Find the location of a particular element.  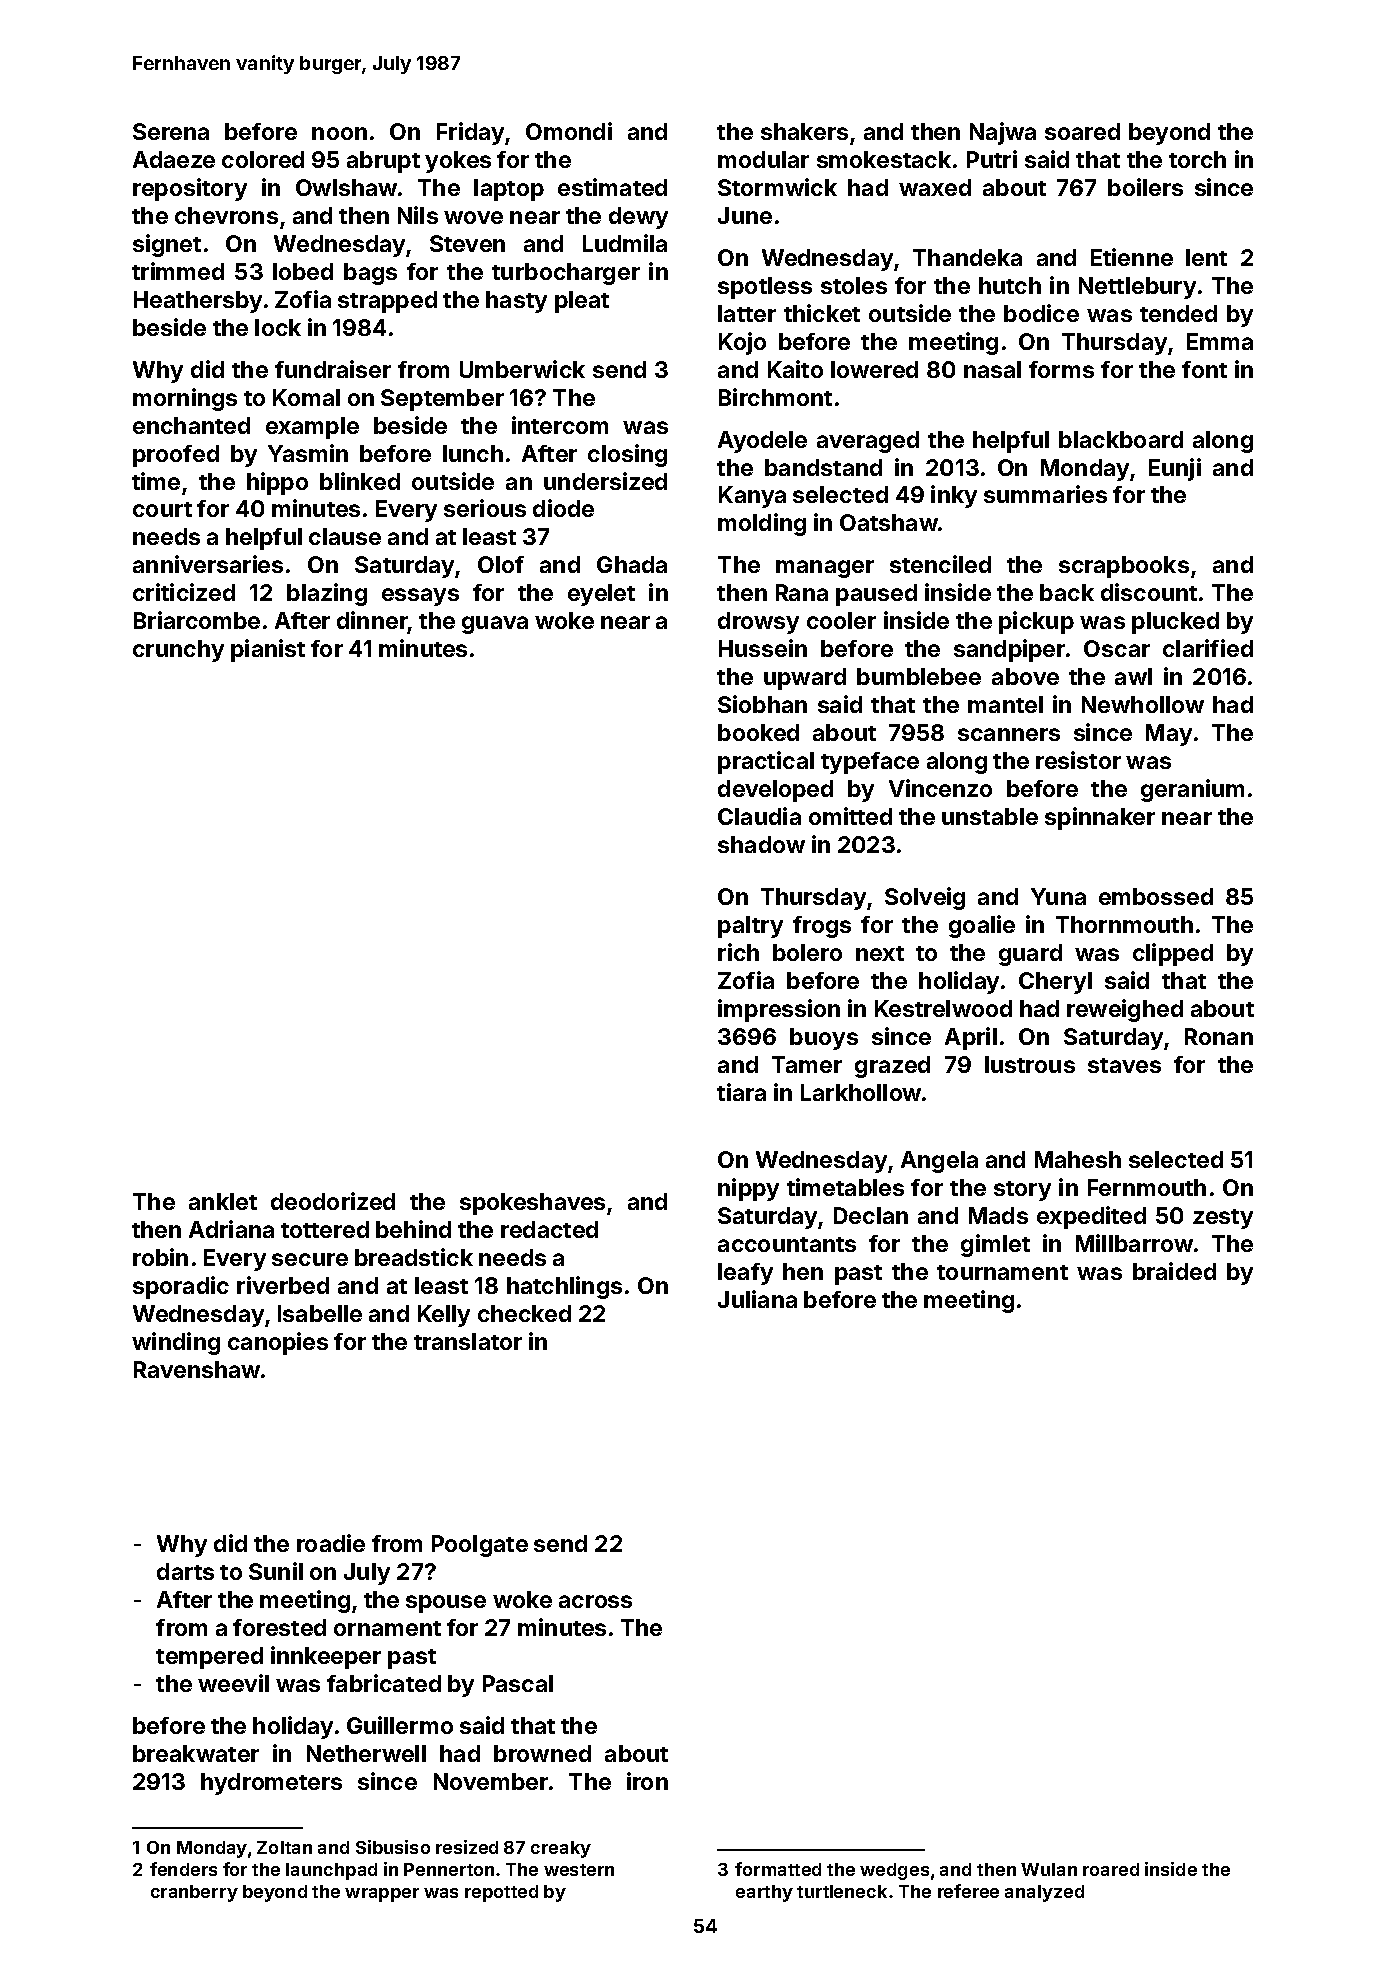

iron is located at coordinates (647, 1781).
